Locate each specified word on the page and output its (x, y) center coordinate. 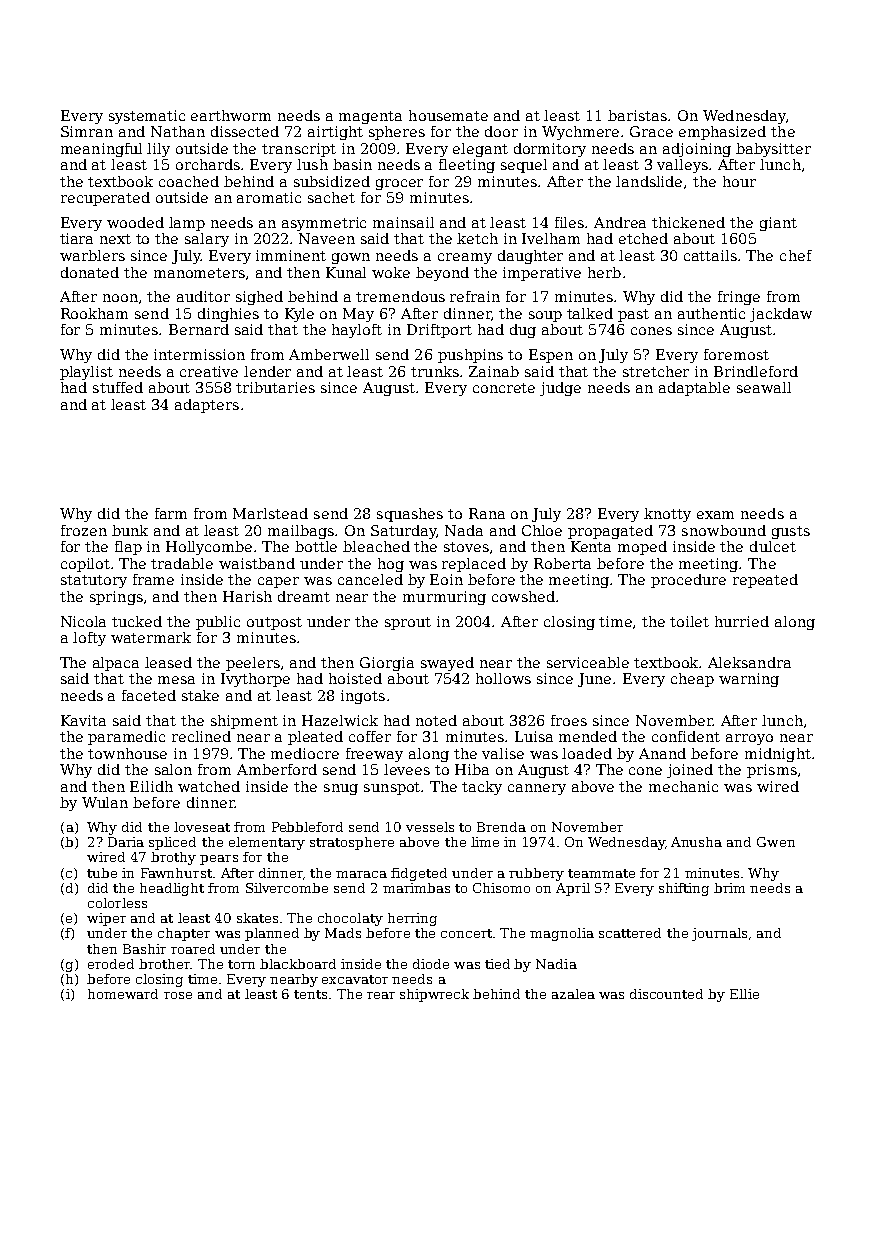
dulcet (773, 546)
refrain (475, 296)
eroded (111, 964)
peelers (253, 664)
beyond (442, 274)
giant (778, 224)
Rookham (94, 313)
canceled (370, 579)
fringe (739, 298)
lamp (187, 224)
